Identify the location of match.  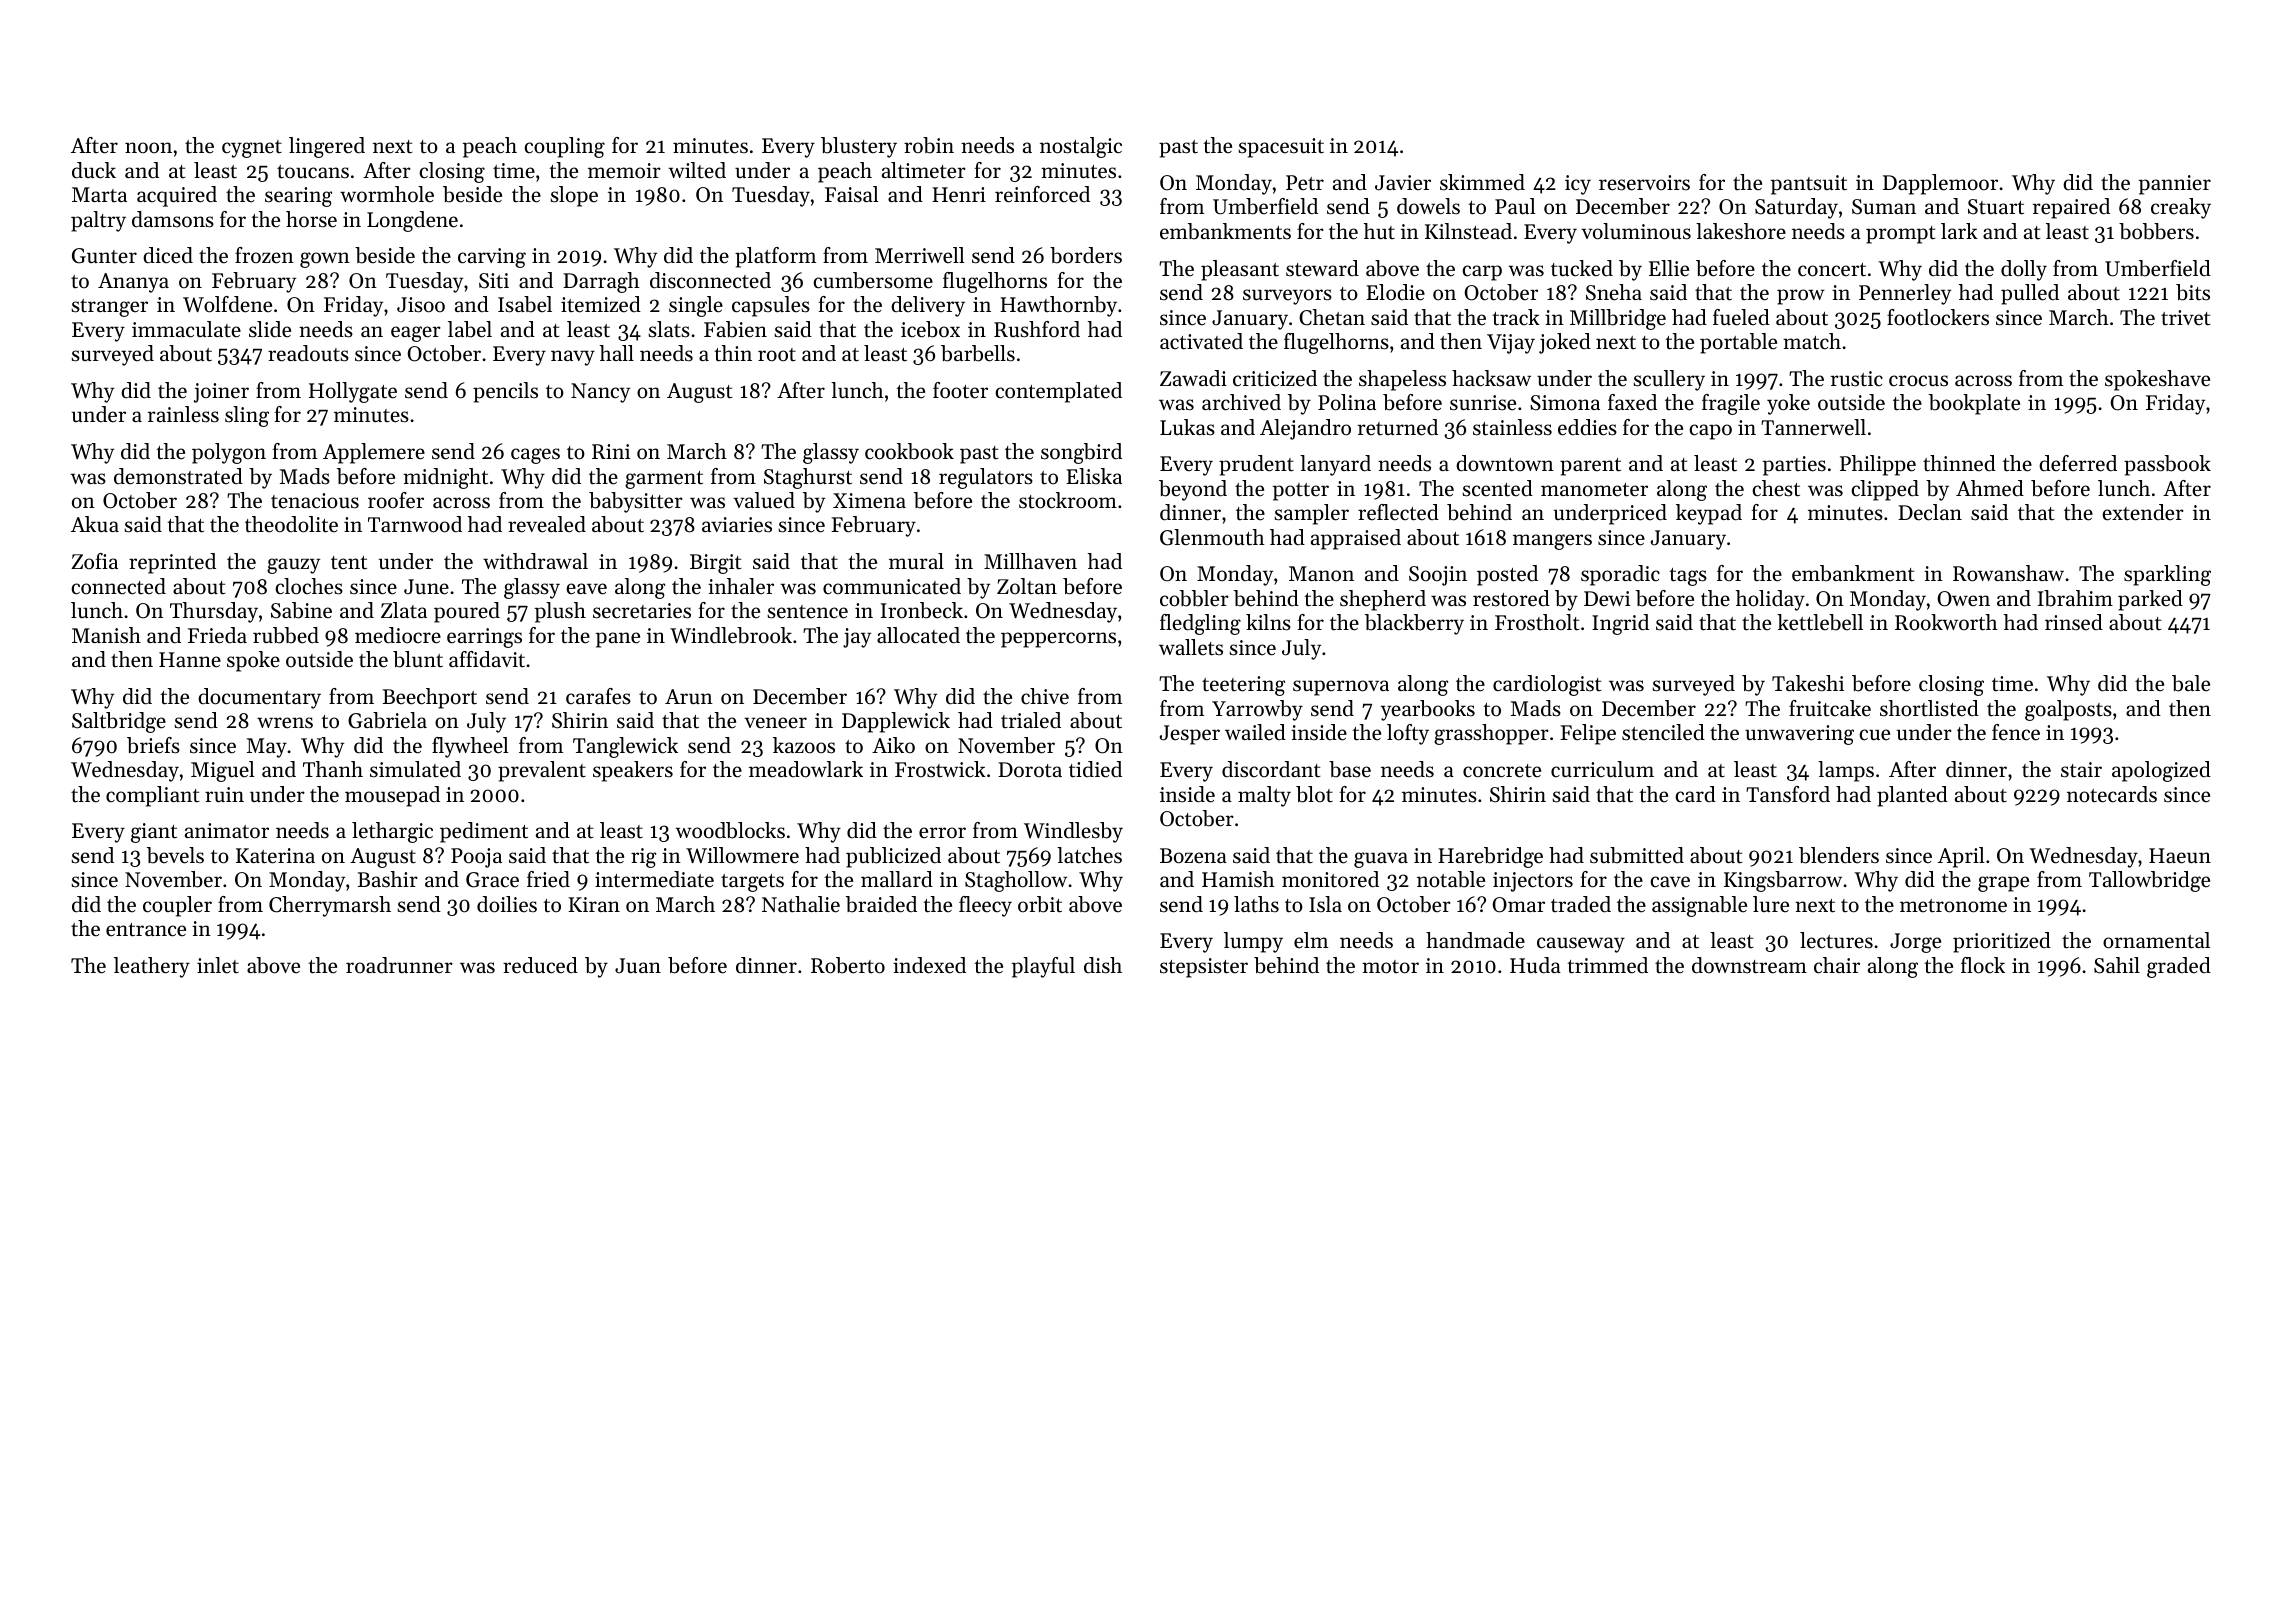
(1812, 341).
